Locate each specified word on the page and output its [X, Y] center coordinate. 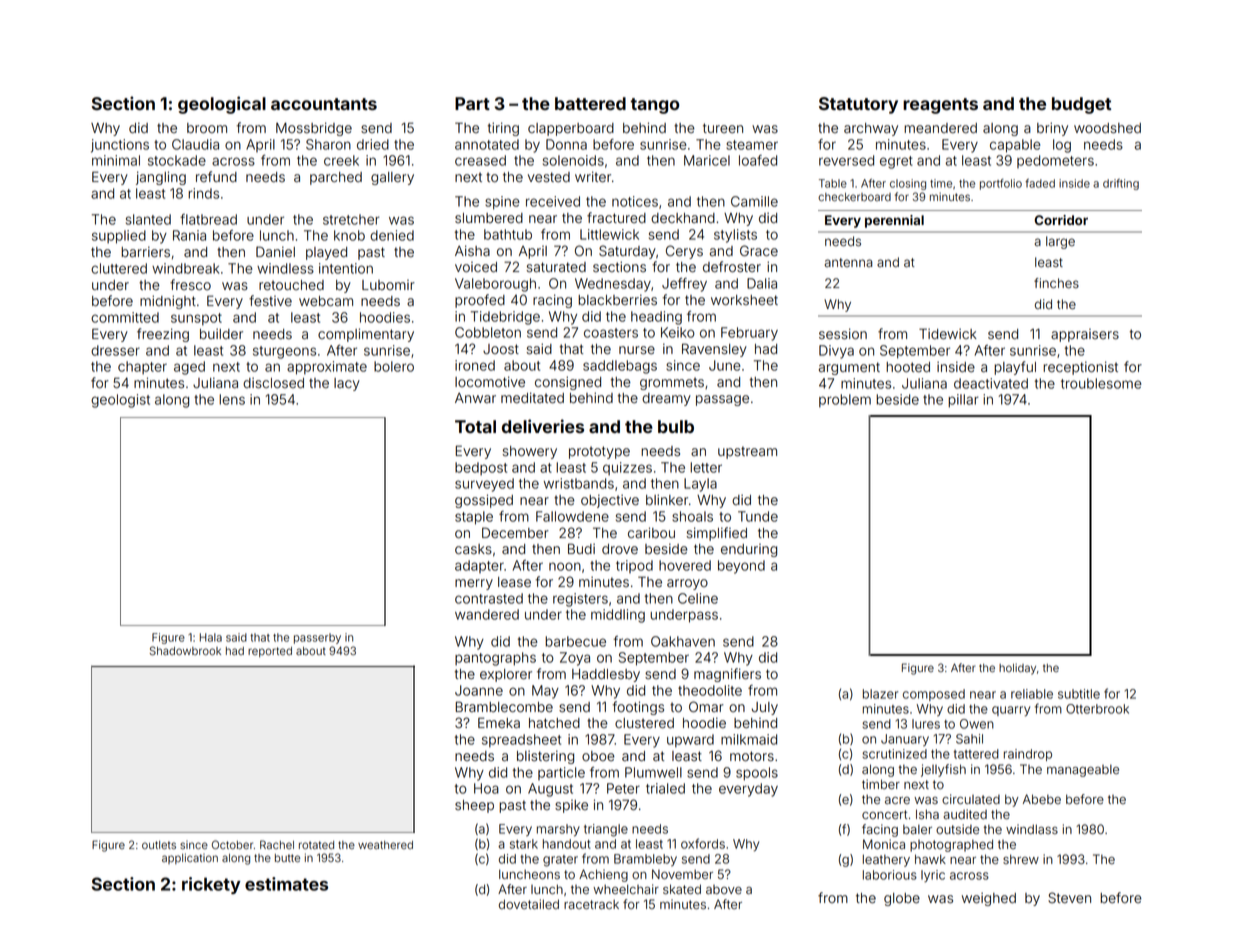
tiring [503, 129]
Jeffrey [684, 285]
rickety [211, 885]
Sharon [328, 144]
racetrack [591, 905]
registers [580, 600]
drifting [1121, 184]
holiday [1017, 669]
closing [908, 184]
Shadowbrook [185, 651]
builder [221, 334]
